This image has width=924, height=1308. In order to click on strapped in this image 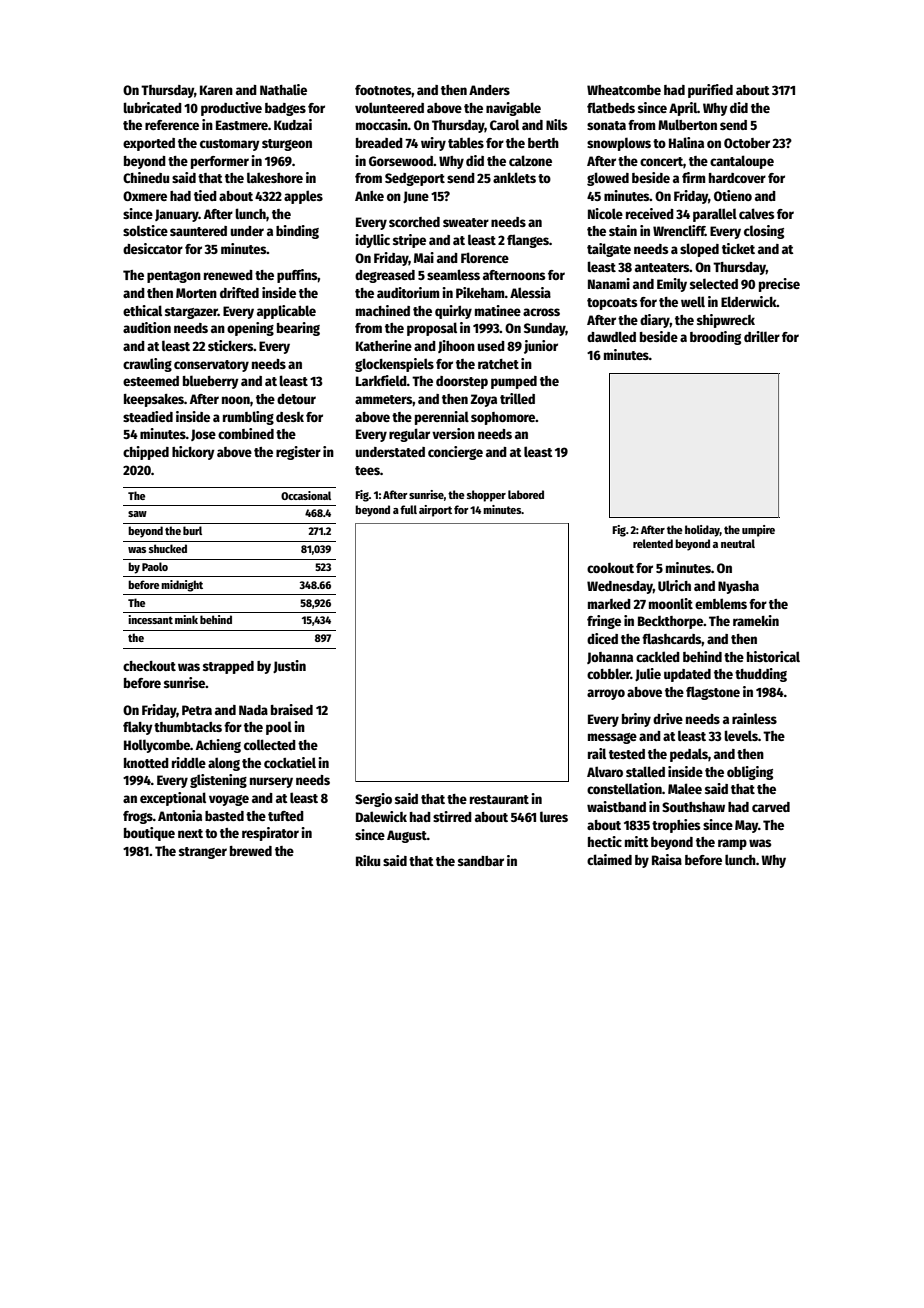, I will do `click(228, 667)`.
